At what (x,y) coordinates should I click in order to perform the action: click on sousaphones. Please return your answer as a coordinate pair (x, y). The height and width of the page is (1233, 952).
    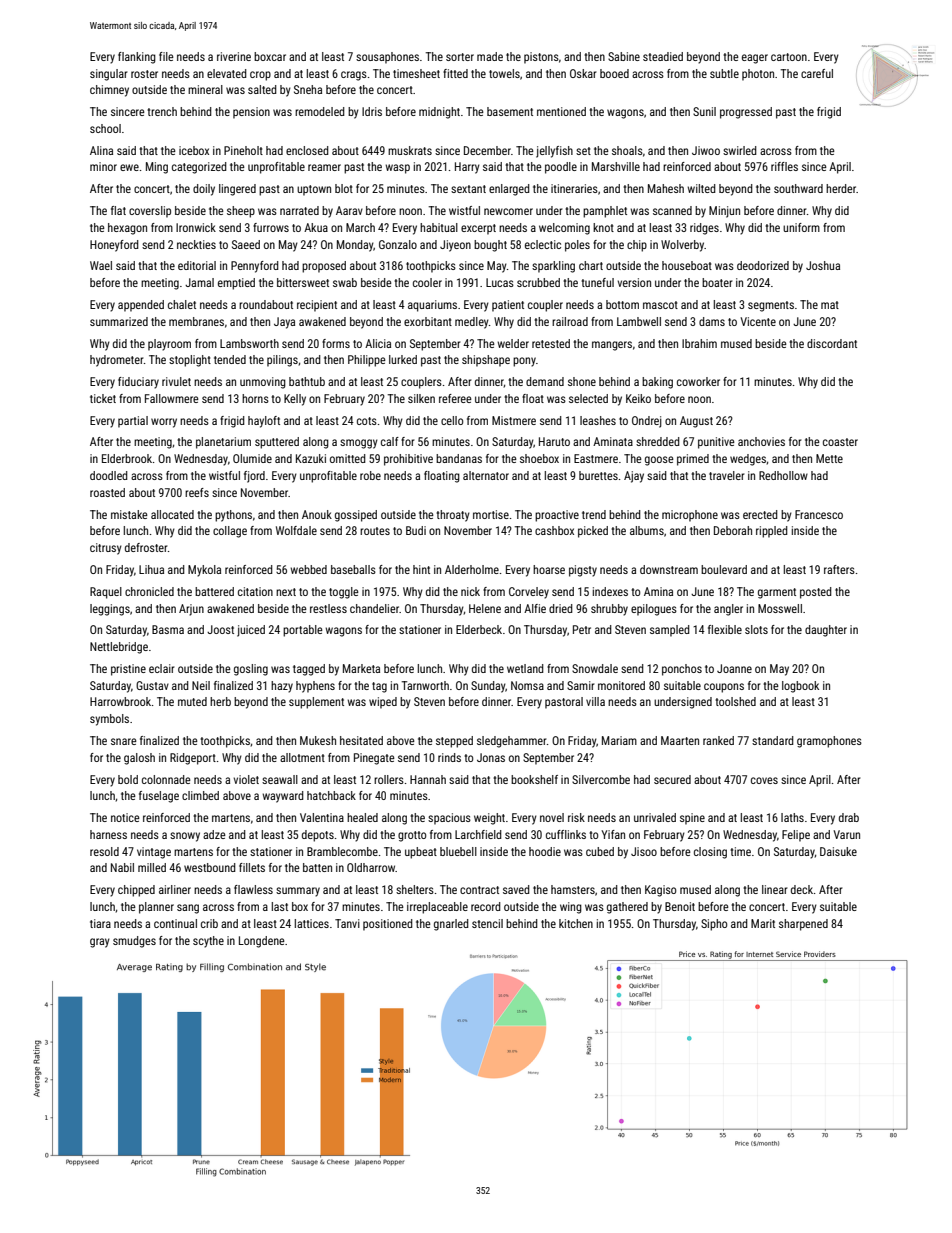
    Looking at the image, I should click on (387, 58).
